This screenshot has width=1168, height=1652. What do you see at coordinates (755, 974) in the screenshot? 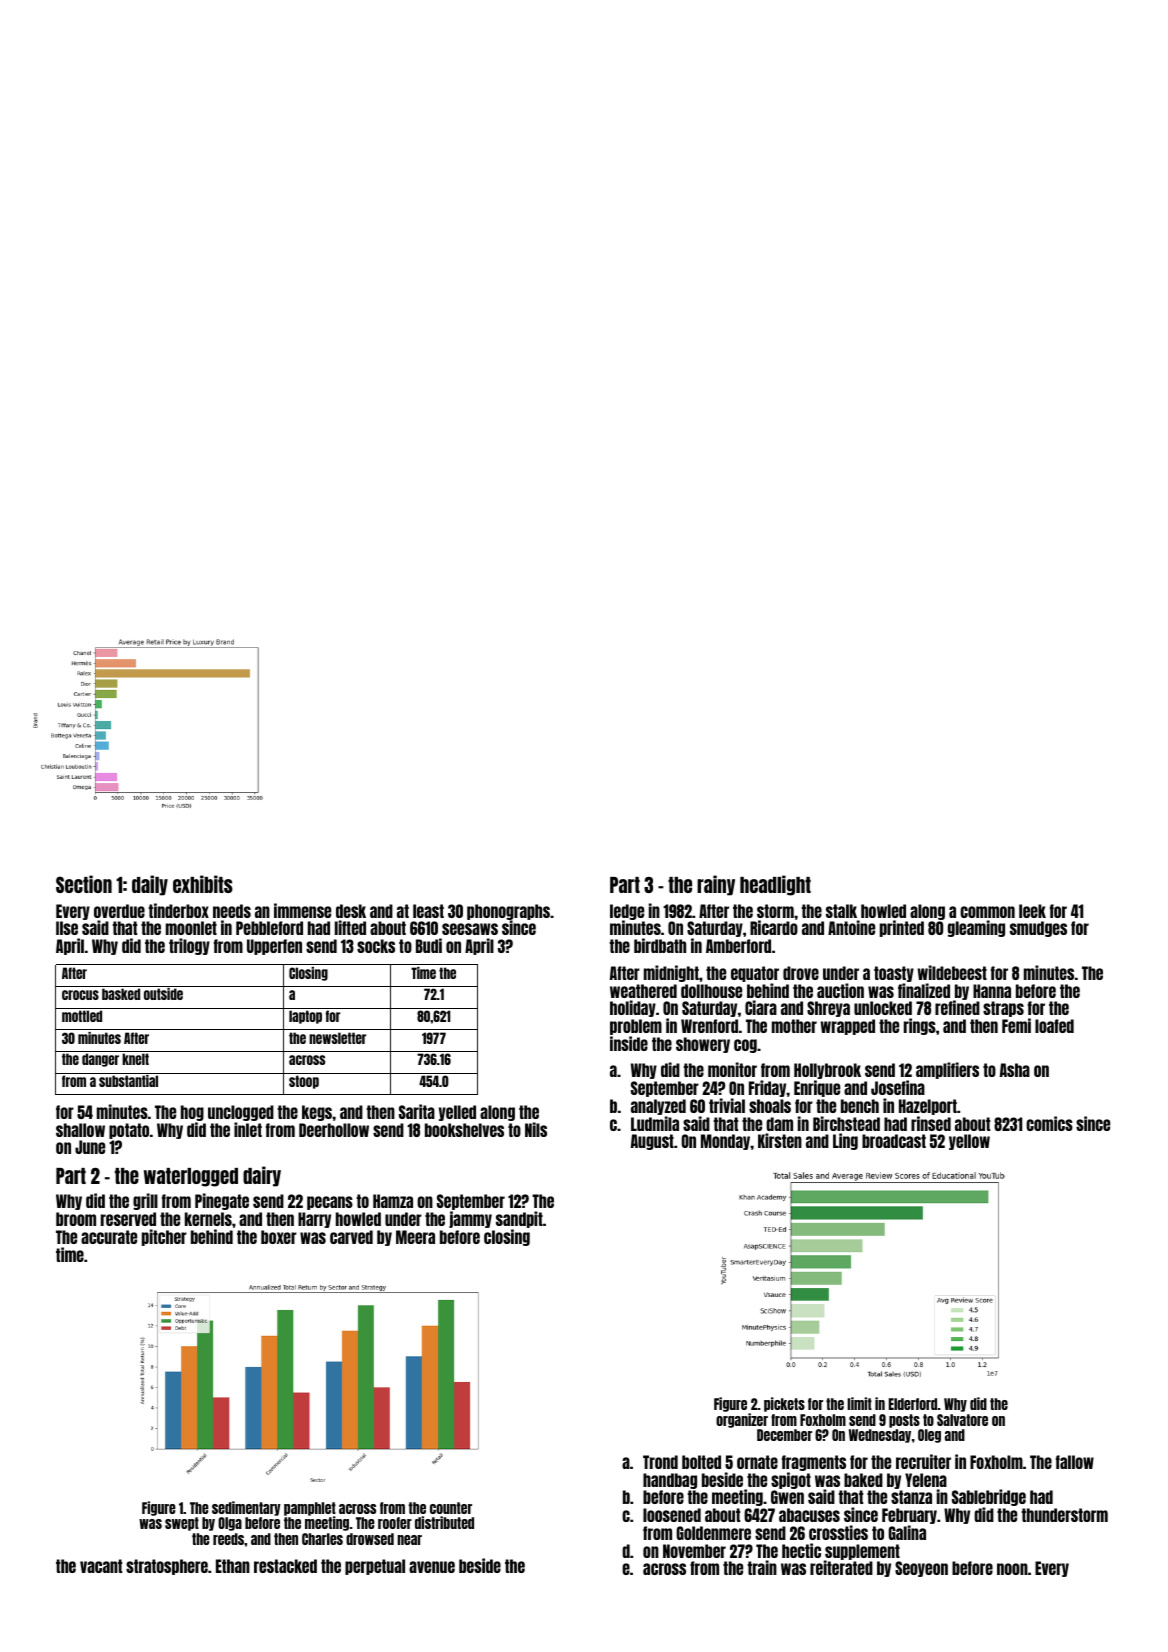
I see `equator` at bounding box center [755, 974].
